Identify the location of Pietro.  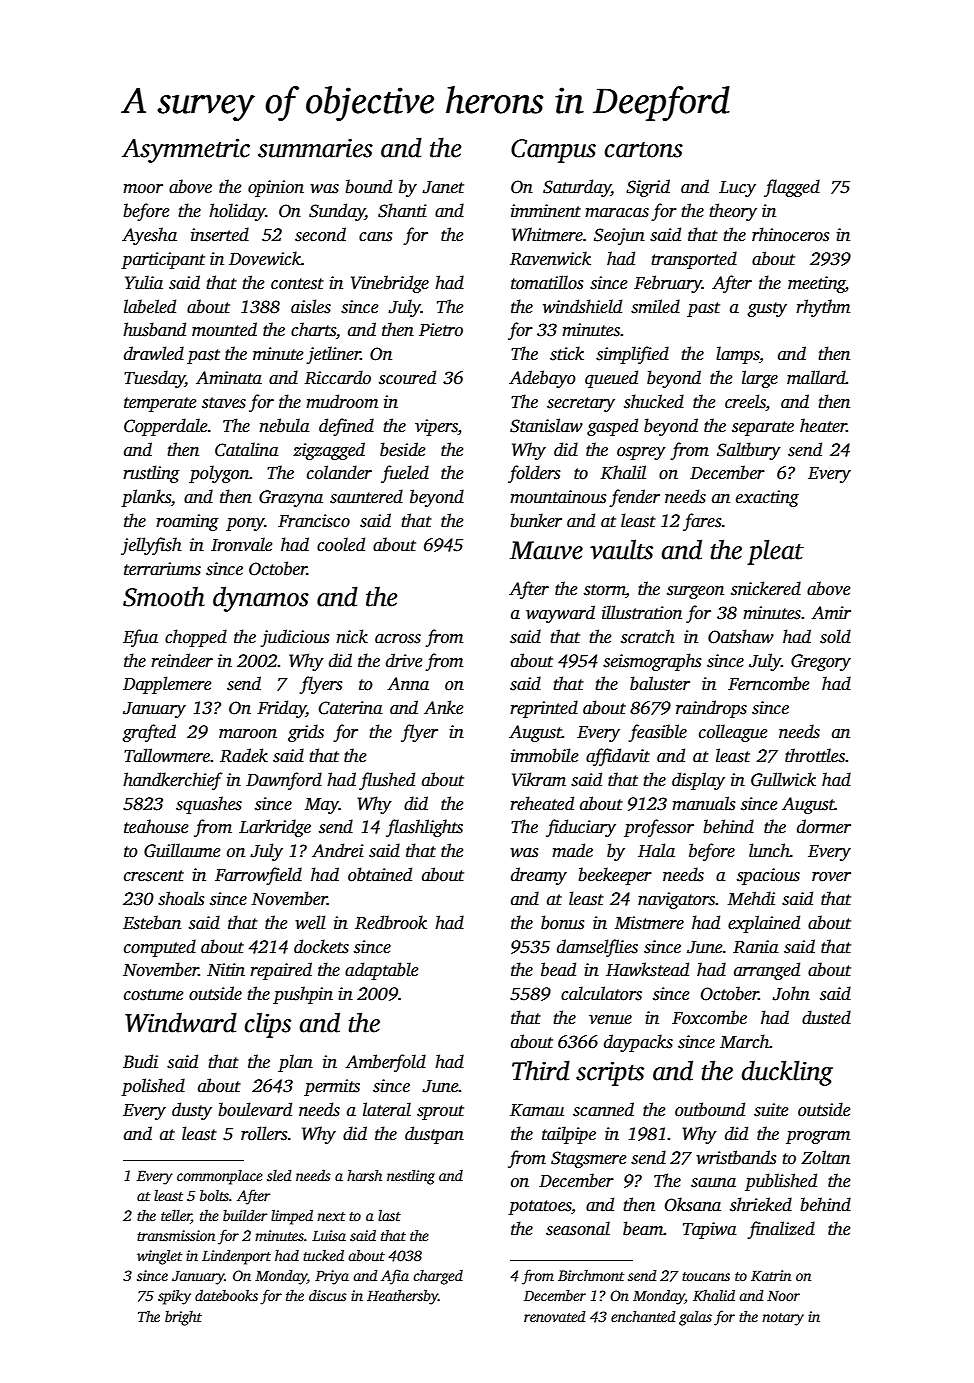
(441, 330).
